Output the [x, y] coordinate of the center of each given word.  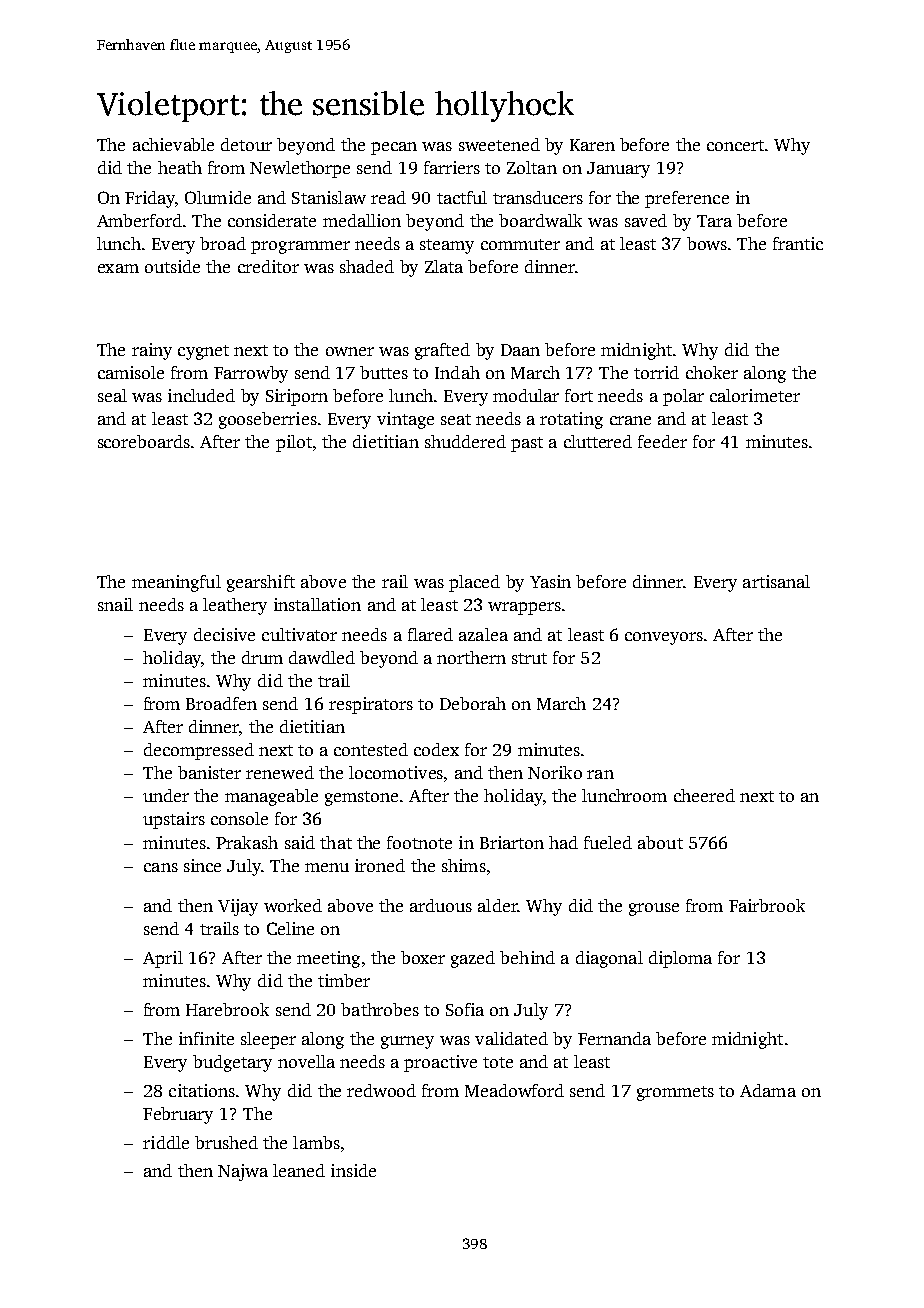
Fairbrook [767, 905]
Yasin [550, 581]
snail [115, 604]
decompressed [199, 751]
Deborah [473, 703]
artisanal [776, 581]
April [163, 959]
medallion [362, 220]
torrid [656, 372]
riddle [166, 1142]
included [201, 395]
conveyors [664, 638]
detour [246, 144]
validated [511, 1038]
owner [350, 351]
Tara [714, 221]
